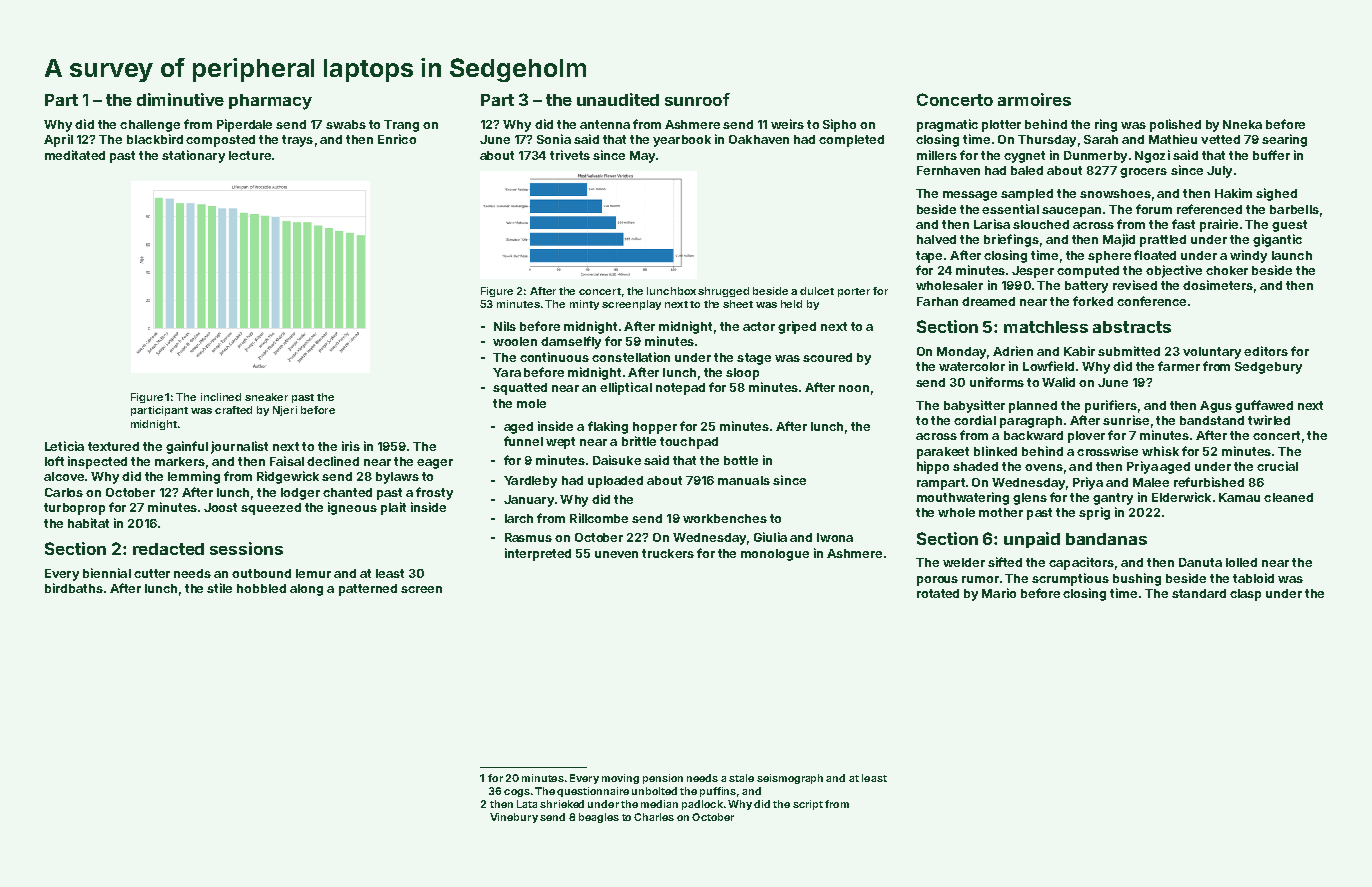 The width and height of the page is (1372, 887). Describe the element at coordinates (1245, 595) in the page. I see `clasp` at that location.
